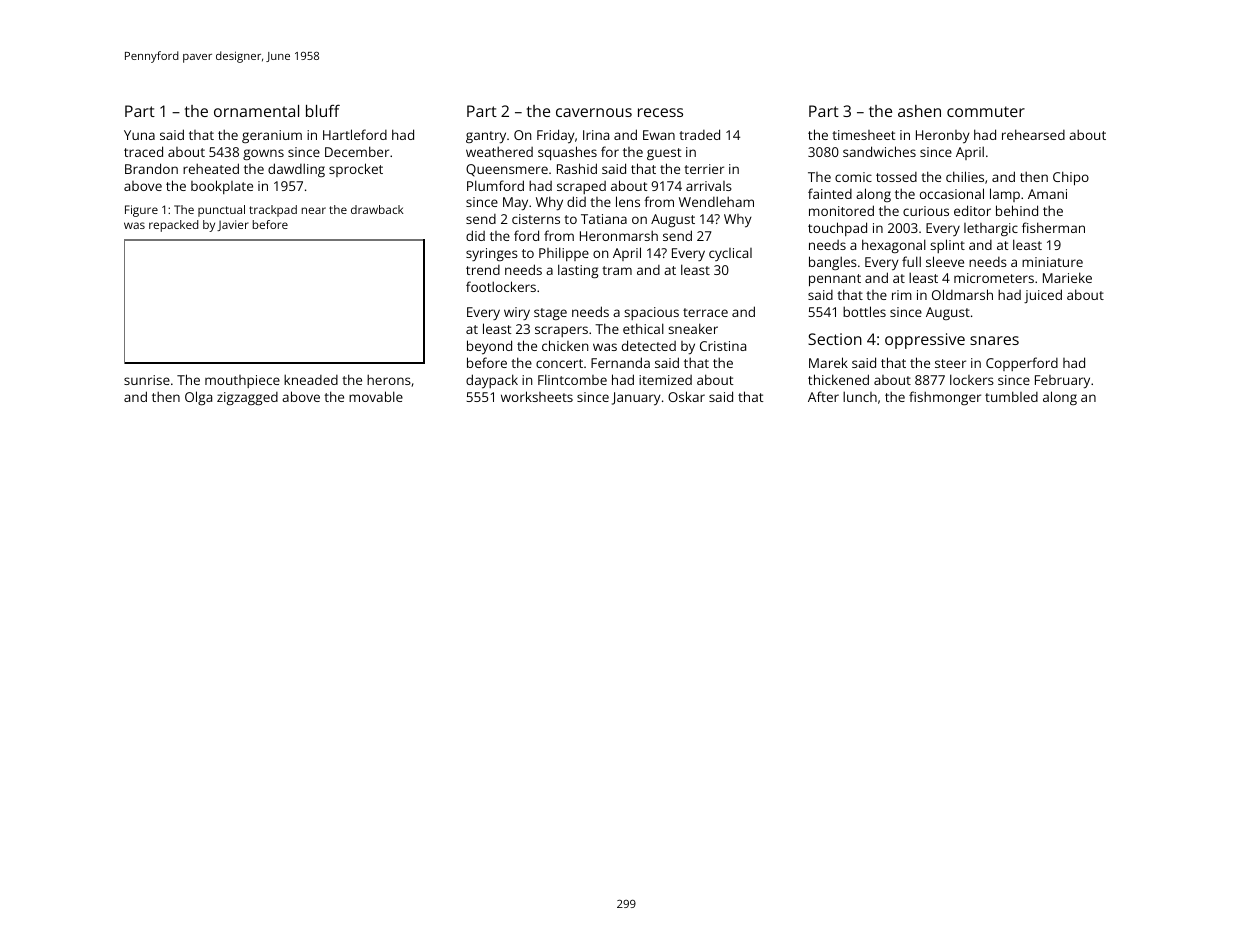  Describe the element at coordinates (665, 380) in the image. I see `itemized` at that location.
